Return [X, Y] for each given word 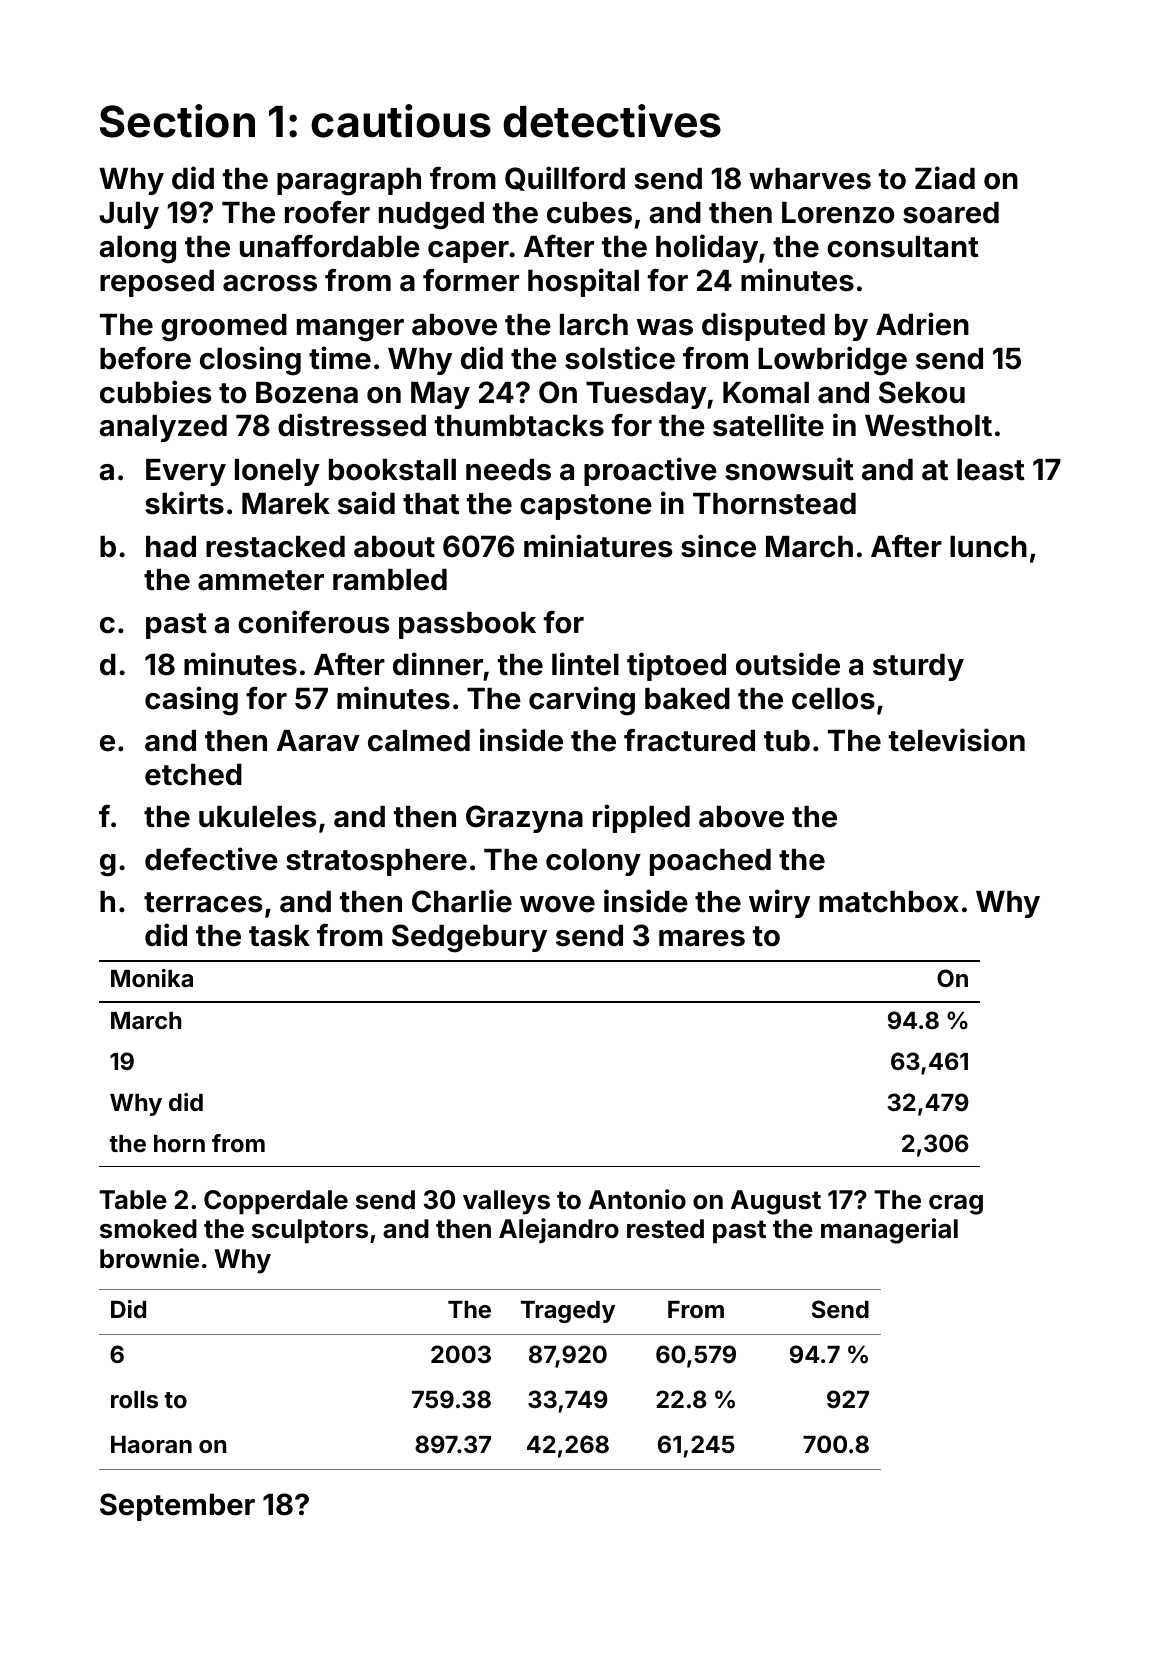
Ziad [945, 178]
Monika [152, 978]
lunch [988, 547]
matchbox [889, 902]
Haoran [151, 1445]
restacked [275, 547]
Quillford [565, 178]
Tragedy [568, 1312]
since [718, 546]
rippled [641, 818]
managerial [889, 1231]
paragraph [349, 182]
